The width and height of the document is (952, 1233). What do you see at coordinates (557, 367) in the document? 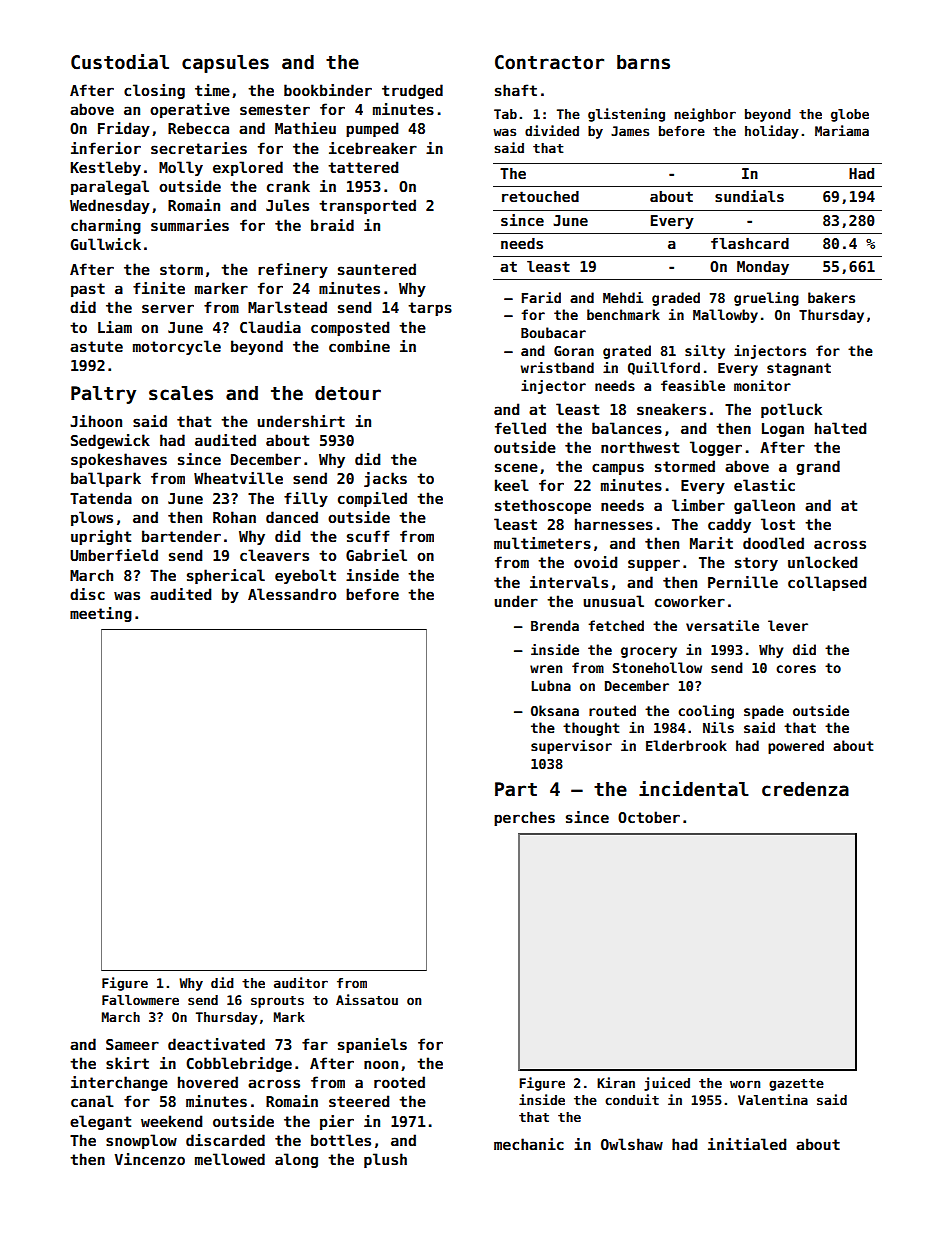
I see `wristband` at bounding box center [557, 367].
